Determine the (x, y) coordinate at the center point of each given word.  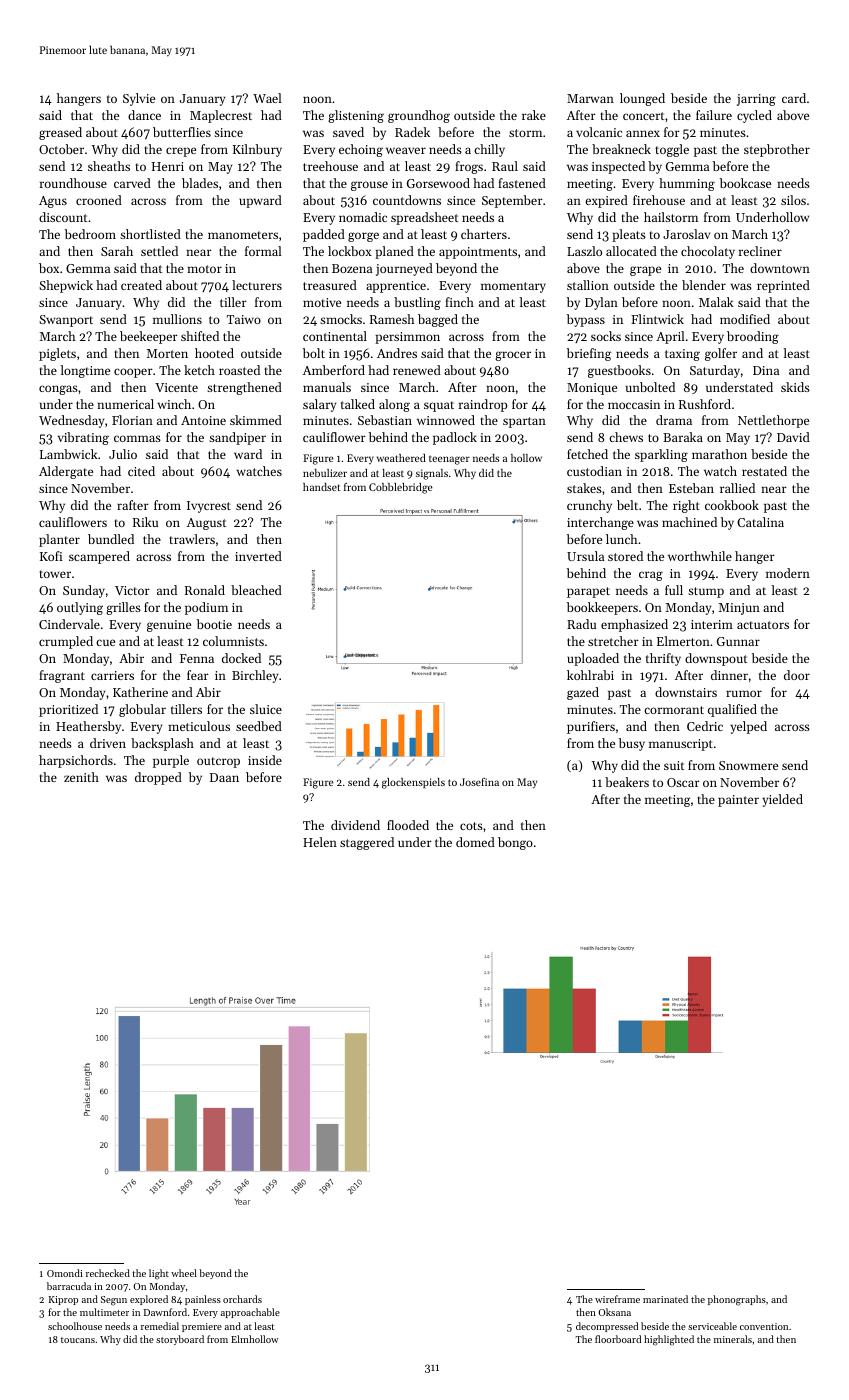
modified (745, 319)
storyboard (180, 1340)
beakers (627, 782)
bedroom (90, 234)
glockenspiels (413, 783)
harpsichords (76, 761)
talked (358, 404)
